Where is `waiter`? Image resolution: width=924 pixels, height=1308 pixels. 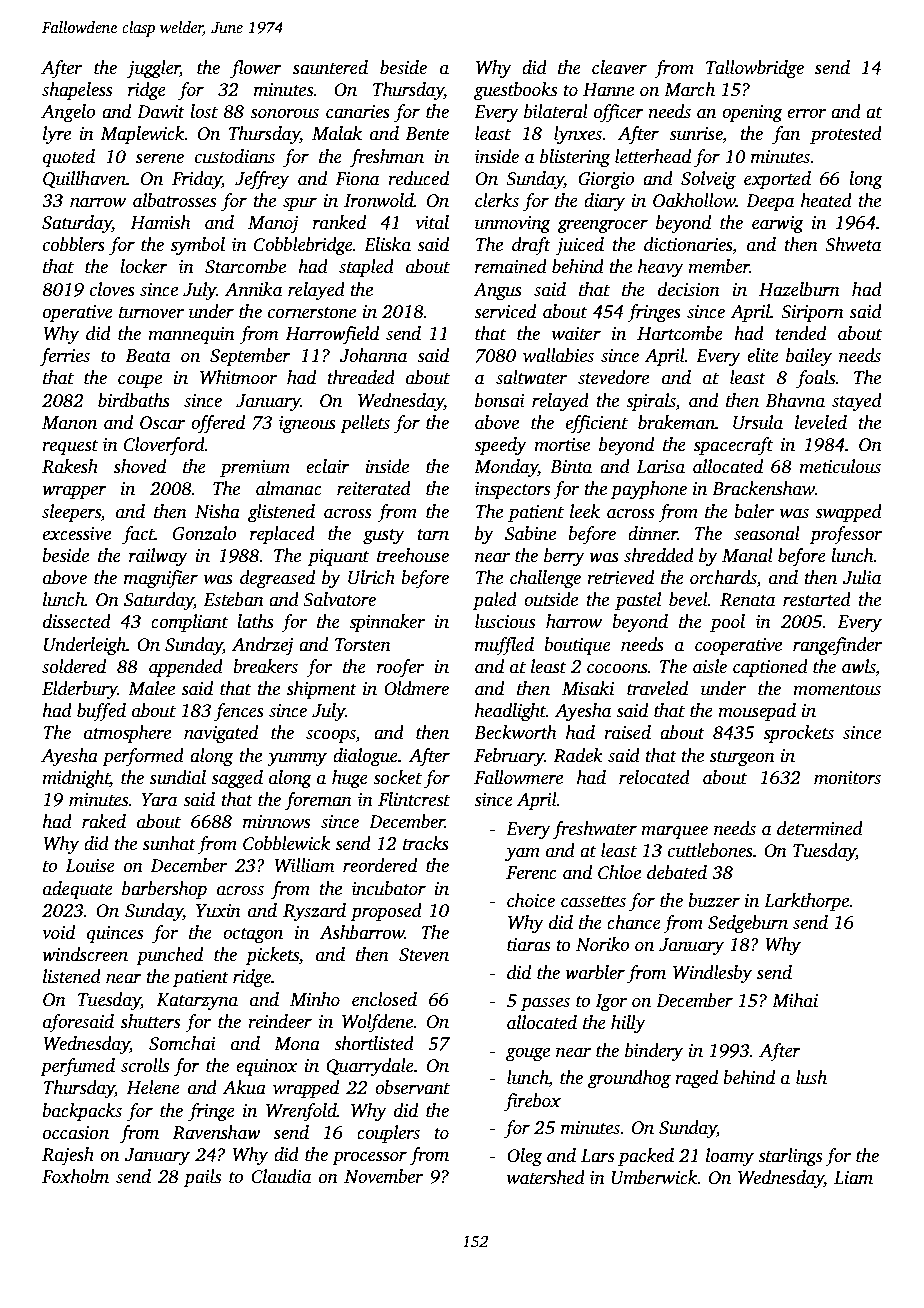 waiter is located at coordinates (576, 334).
